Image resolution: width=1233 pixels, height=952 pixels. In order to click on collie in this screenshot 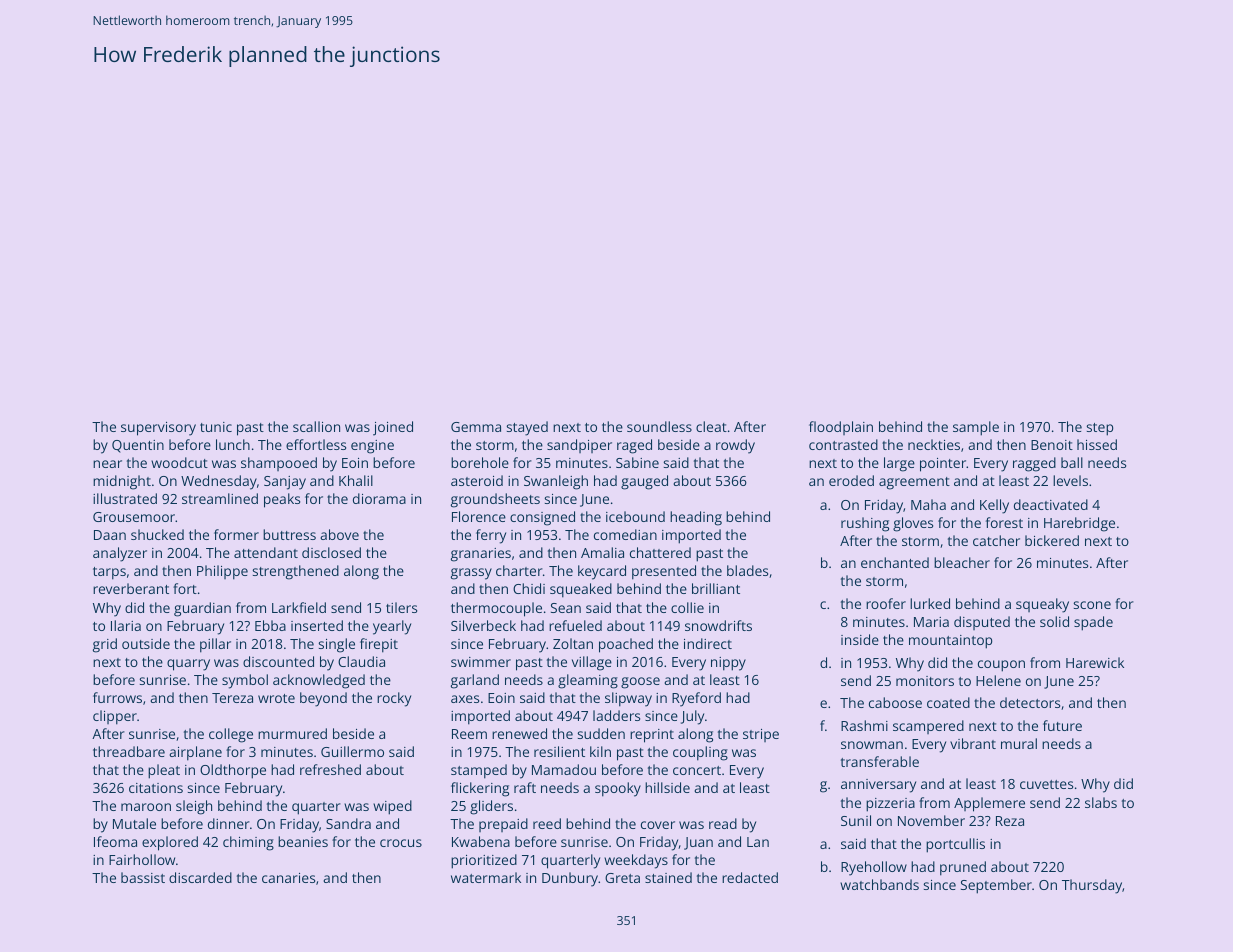, I will do `click(687, 607)`.
